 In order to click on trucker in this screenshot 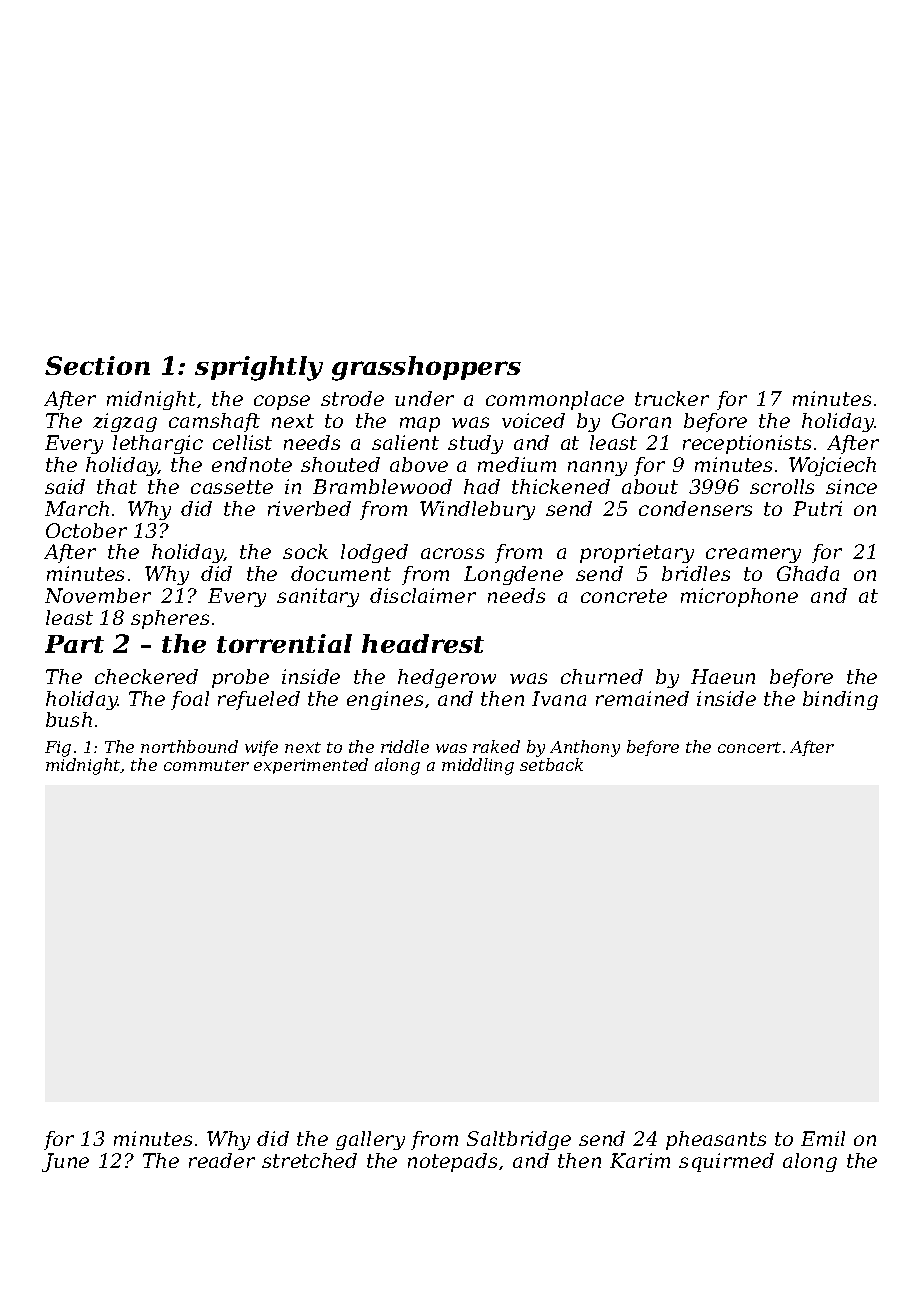, I will do `click(672, 398)`.
